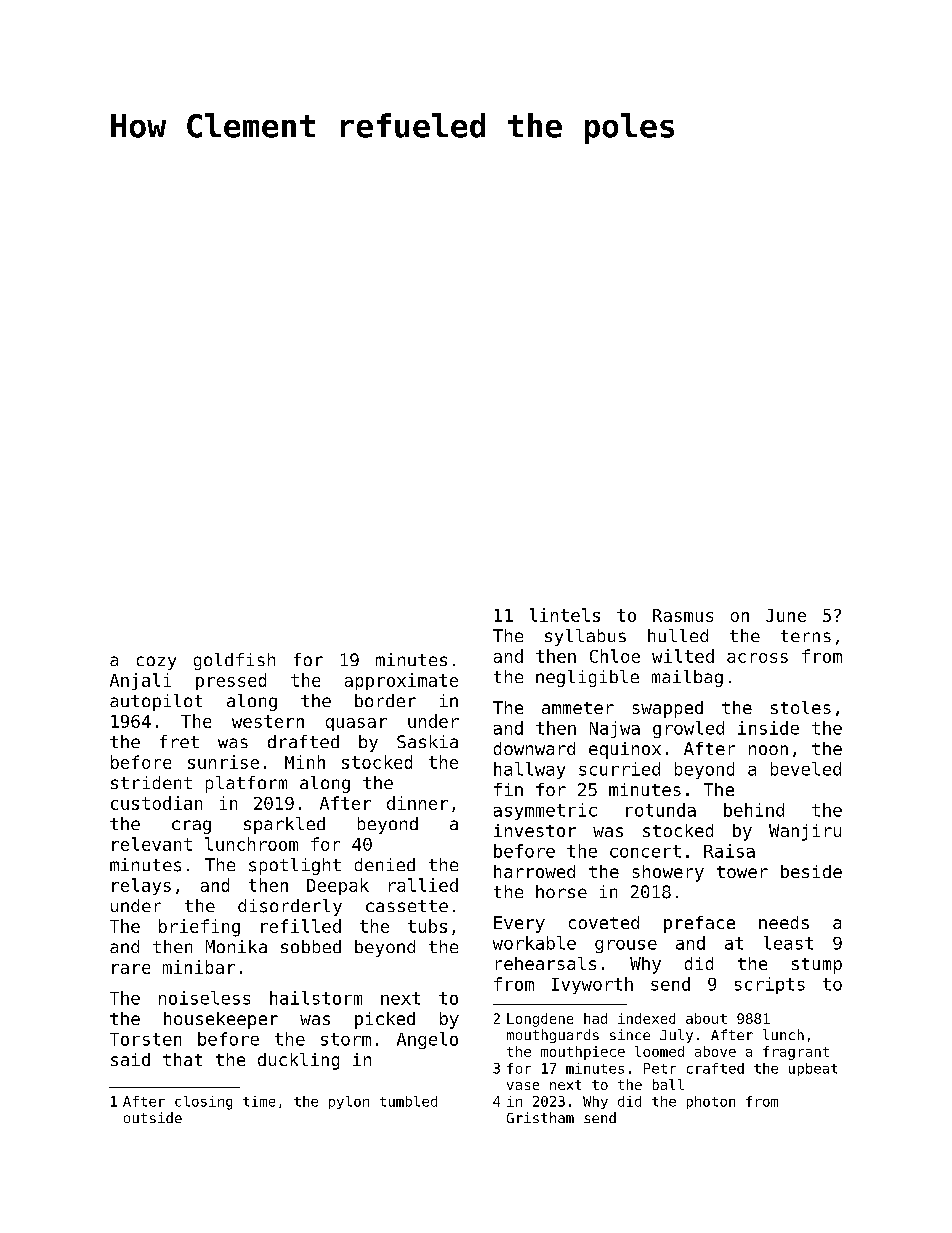 The width and height of the image is (952, 1233). I want to click on lintels, so click(565, 615).
